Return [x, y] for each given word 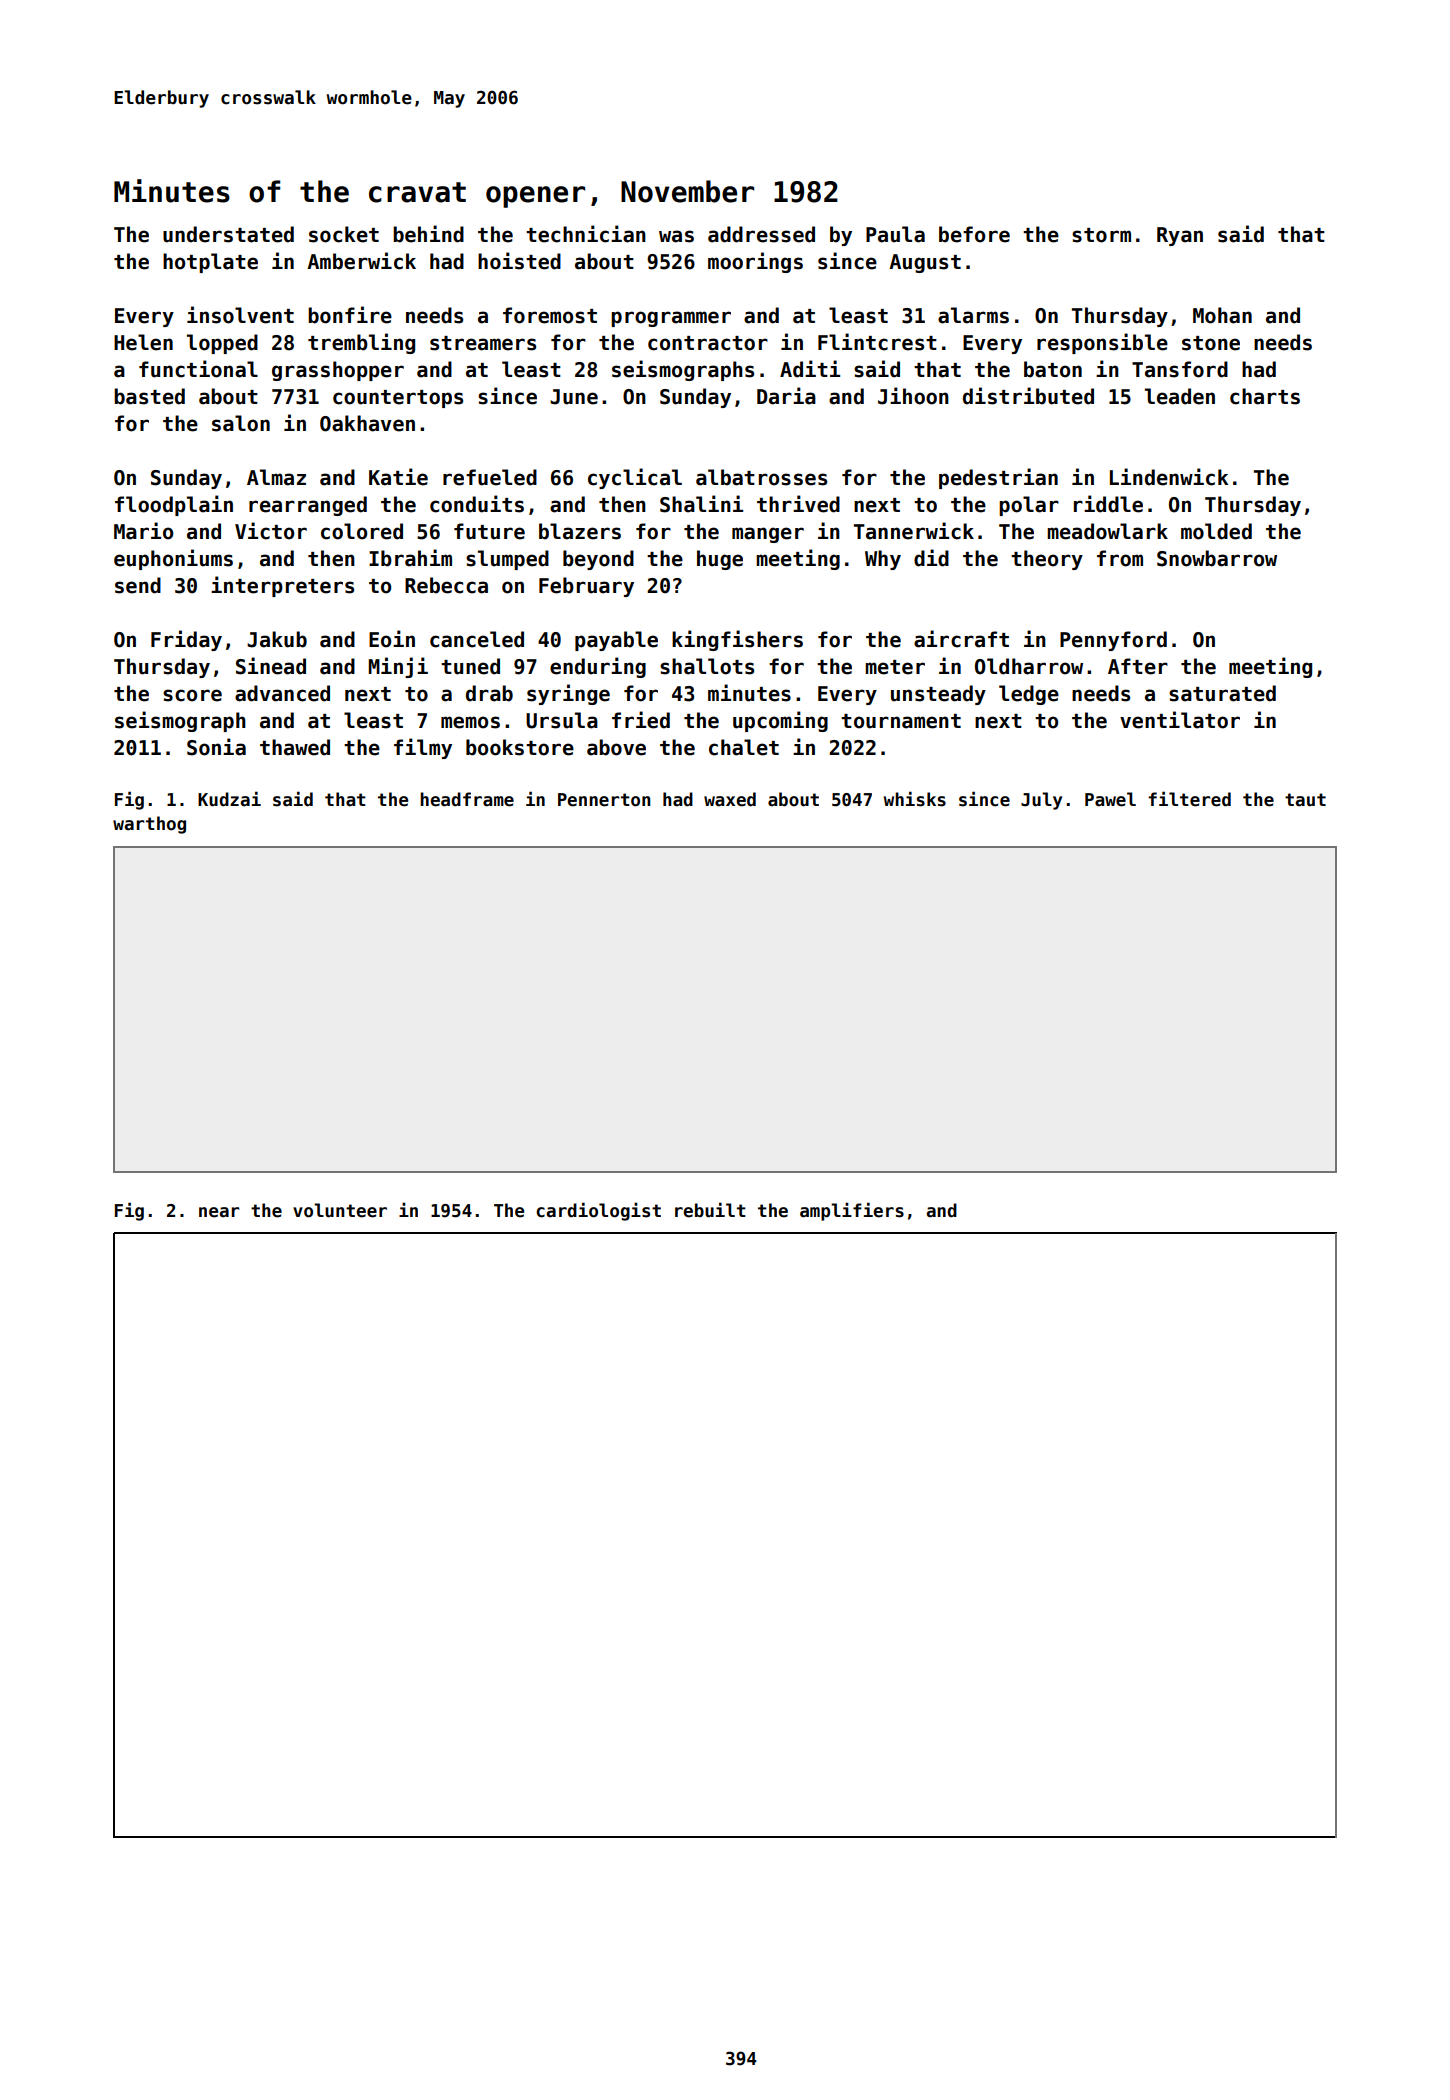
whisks [915, 799]
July [1041, 801]
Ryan [1180, 236]
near [219, 1212]
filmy [423, 748]
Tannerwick [914, 531]
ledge [1029, 695]
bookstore [520, 747]
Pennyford [1113, 641]
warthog [149, 825]
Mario [143, 531]
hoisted [519, 261]
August [925, 263]
